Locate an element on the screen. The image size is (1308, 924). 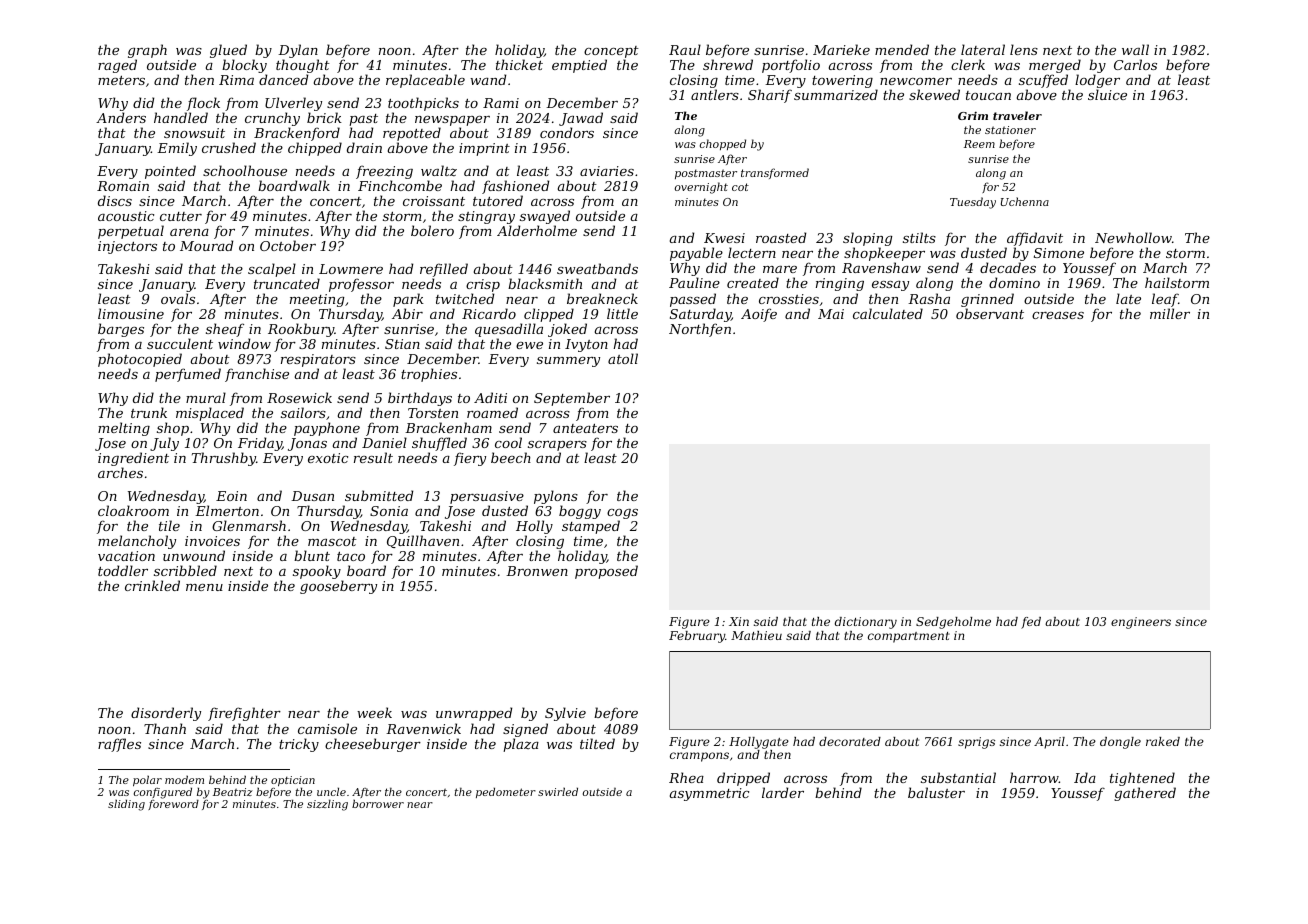
created is located at coordinates (753, 282).
